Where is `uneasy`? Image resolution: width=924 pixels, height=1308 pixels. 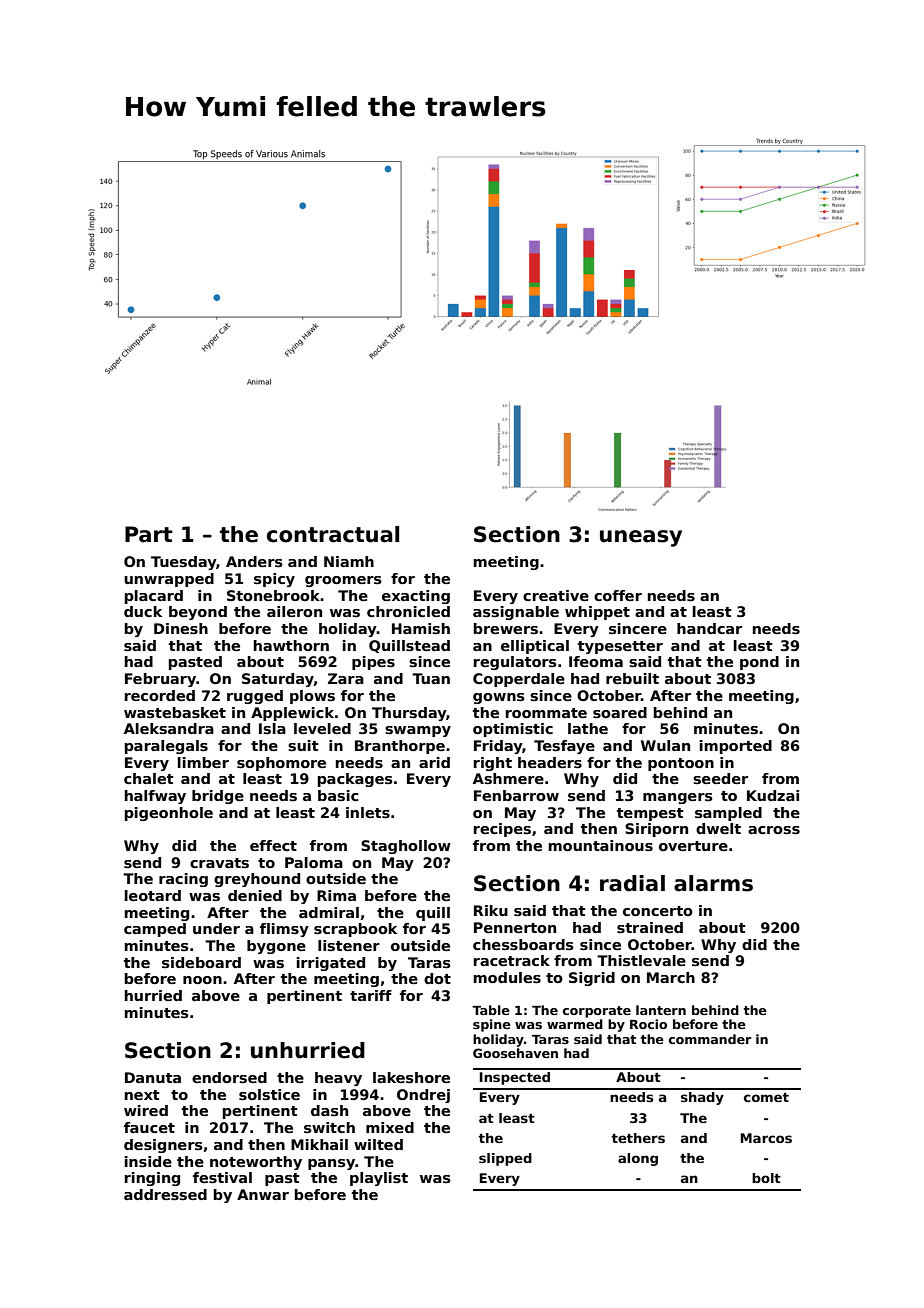 uneasy is located at coordinates (641, 538).
